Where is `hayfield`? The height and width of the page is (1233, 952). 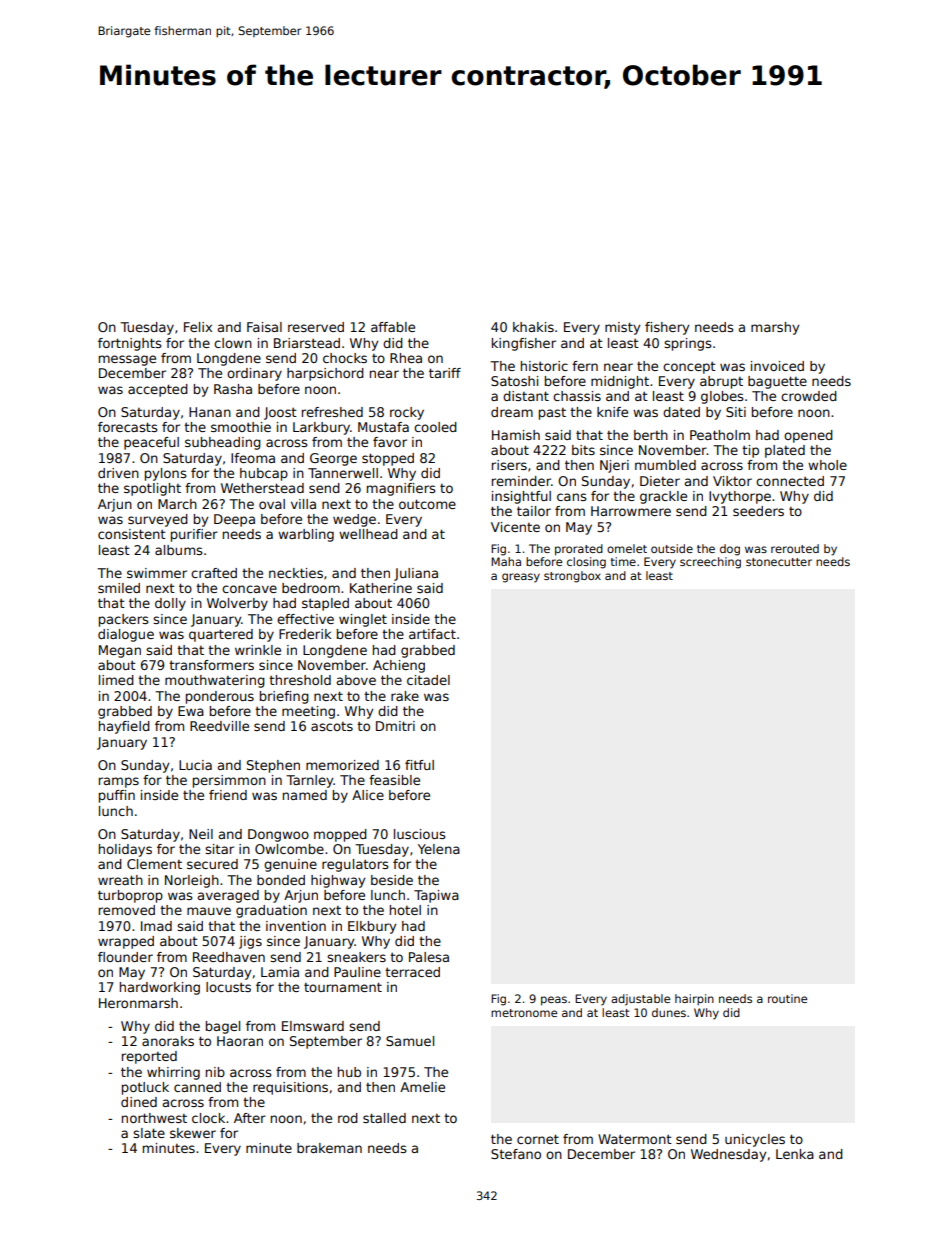 hayfield is located at coordinates (124, 727).
